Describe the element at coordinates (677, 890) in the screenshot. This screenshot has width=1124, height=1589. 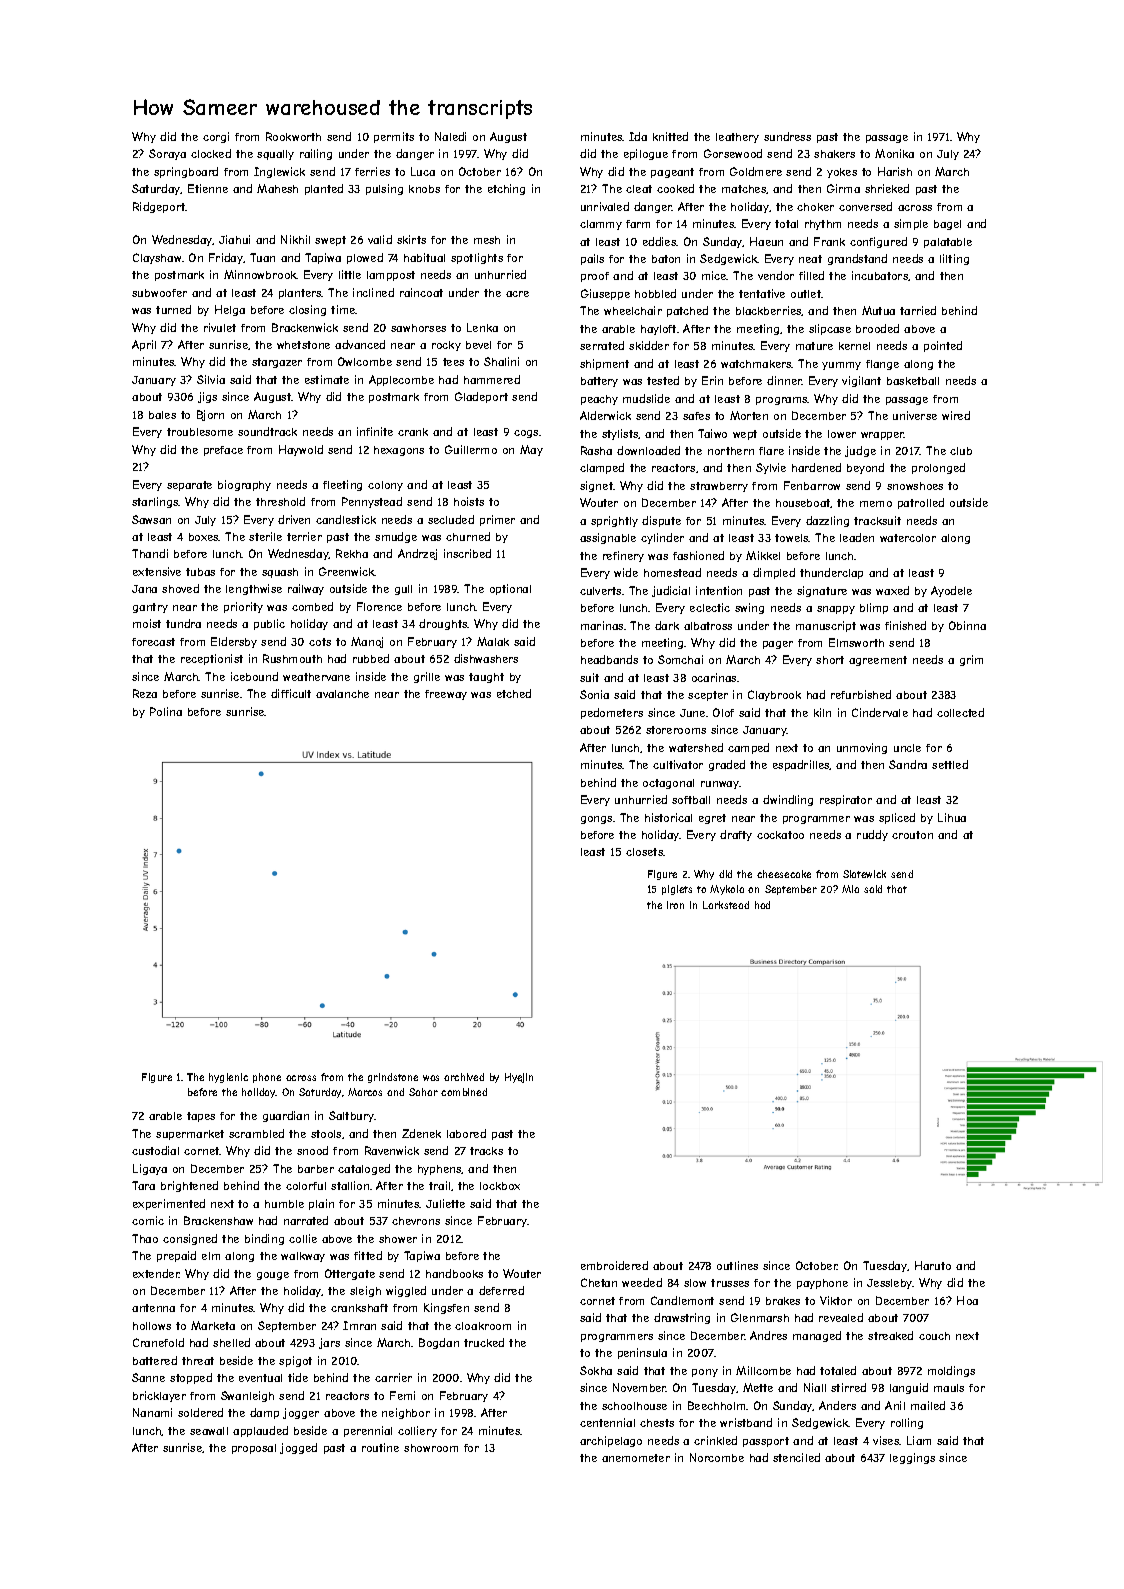
I see `piglets` at that location.
